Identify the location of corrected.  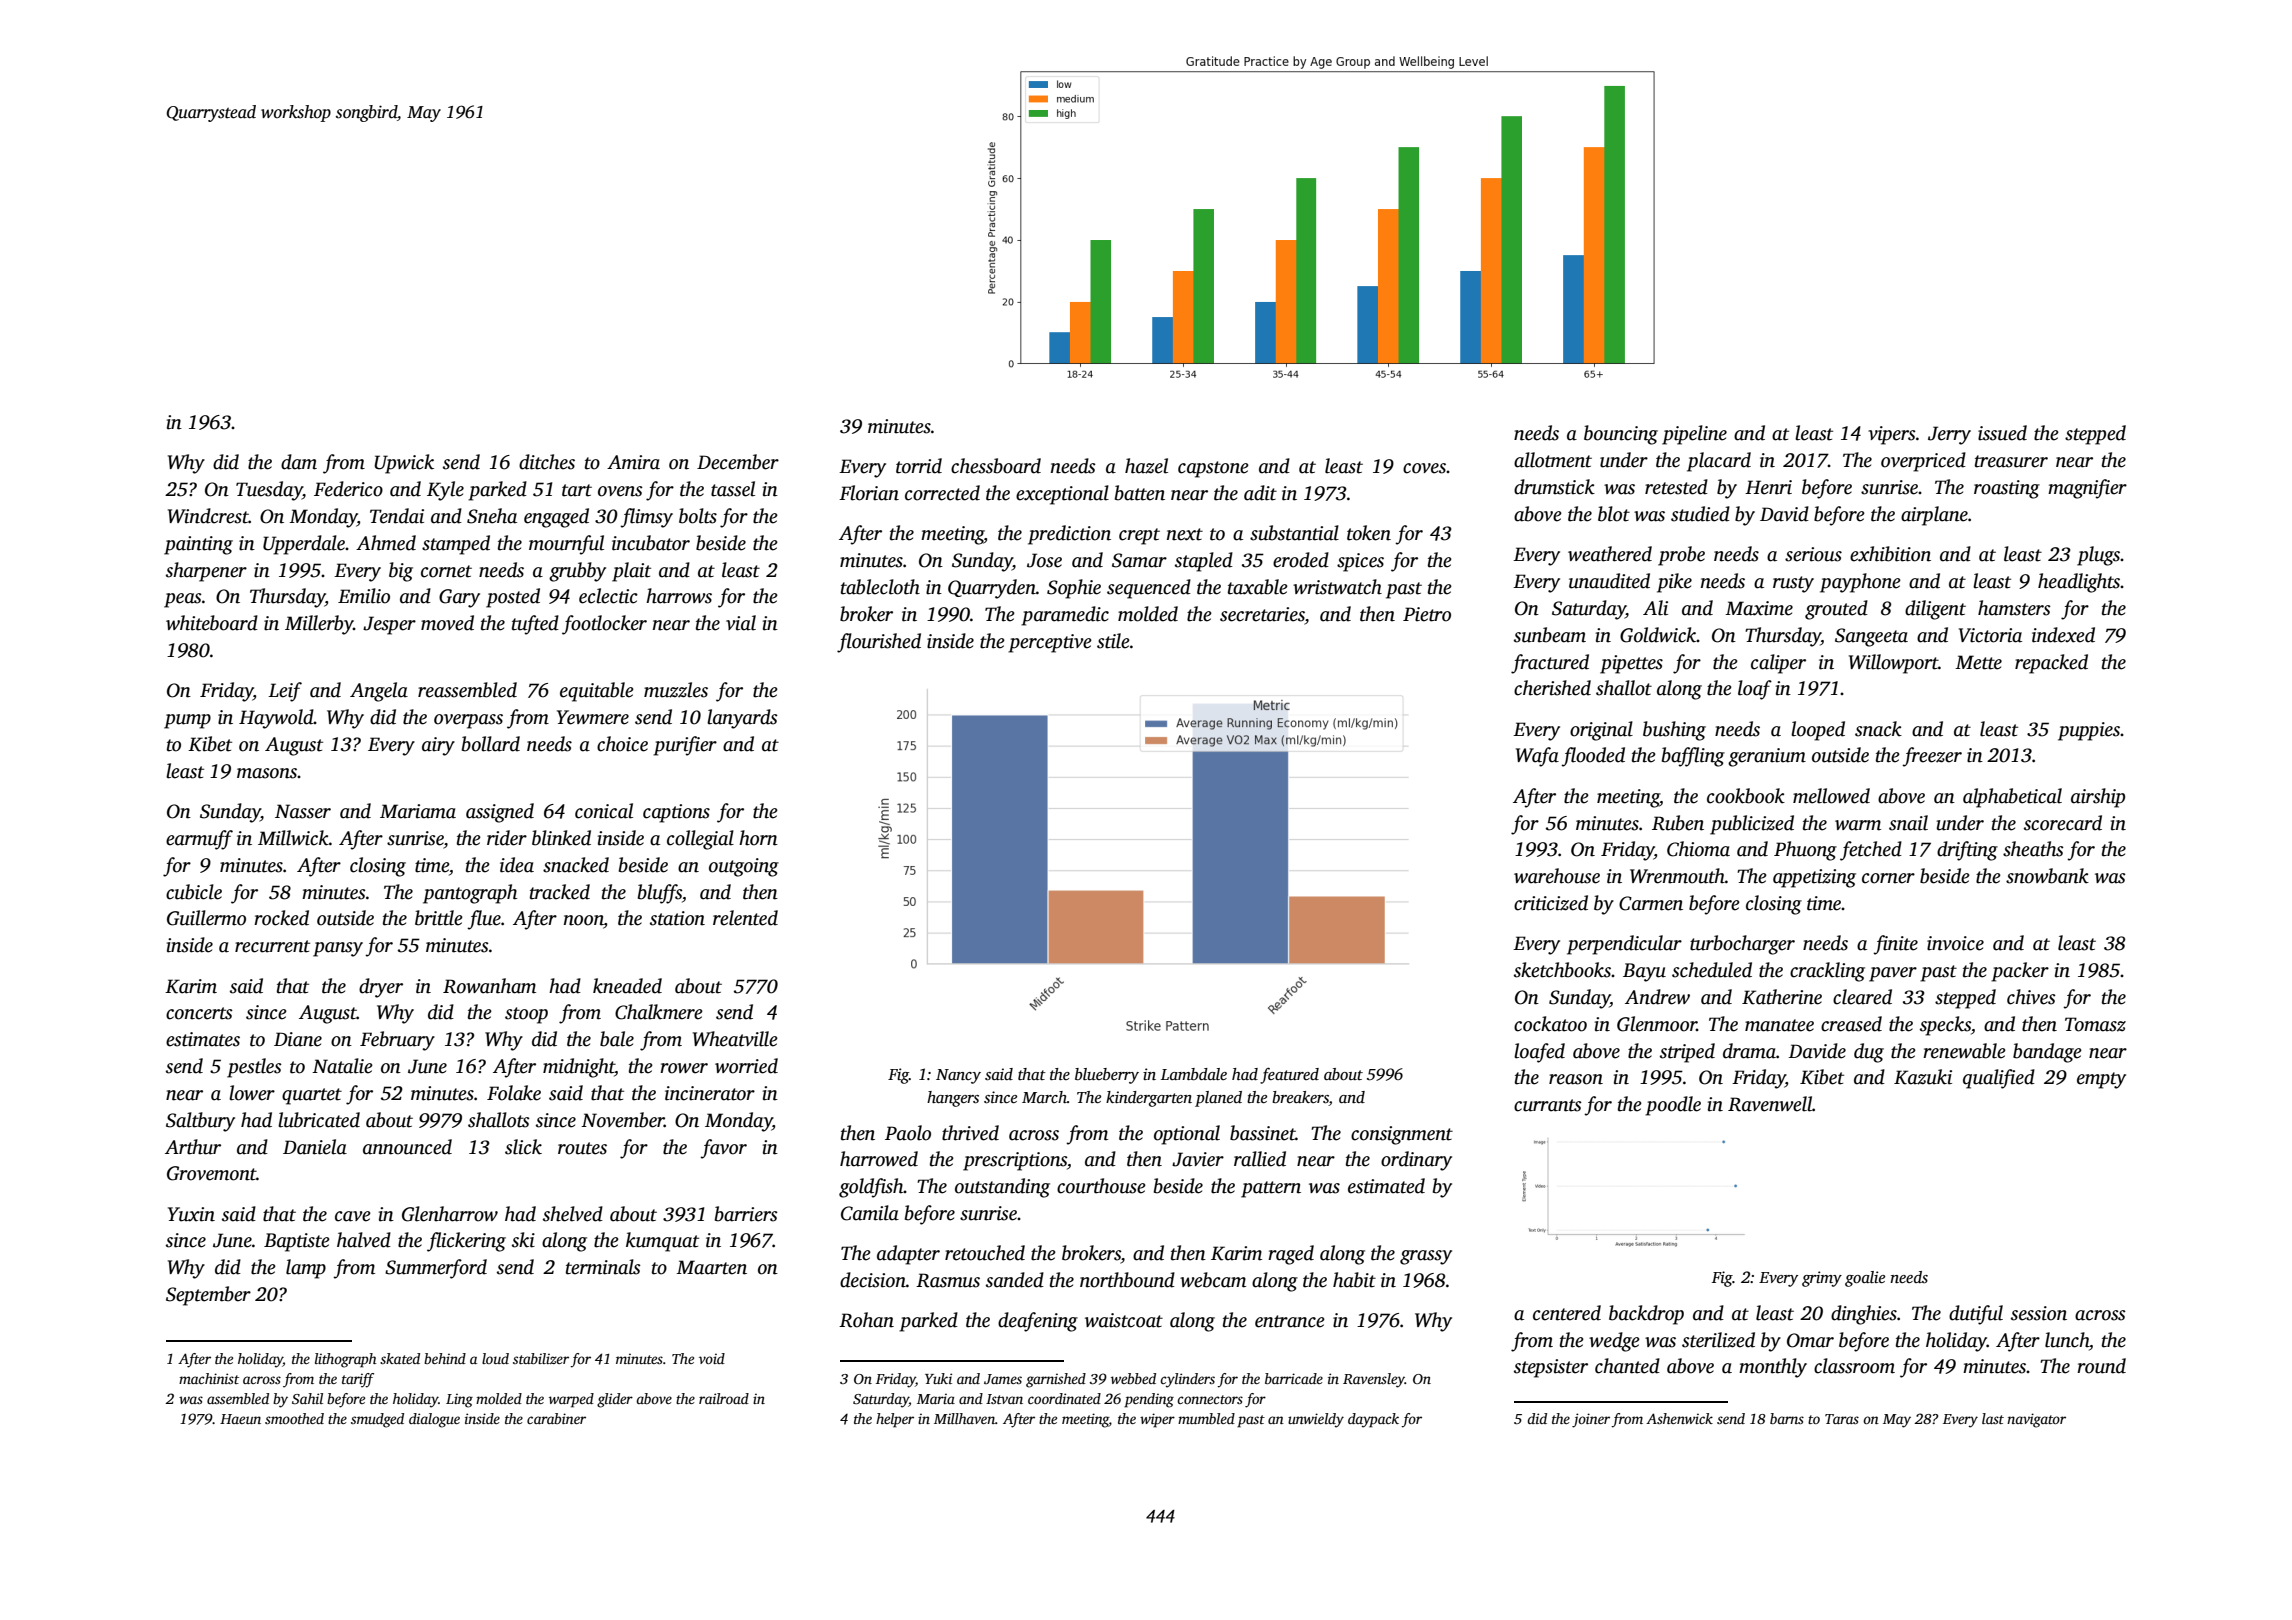
(942, 493).
